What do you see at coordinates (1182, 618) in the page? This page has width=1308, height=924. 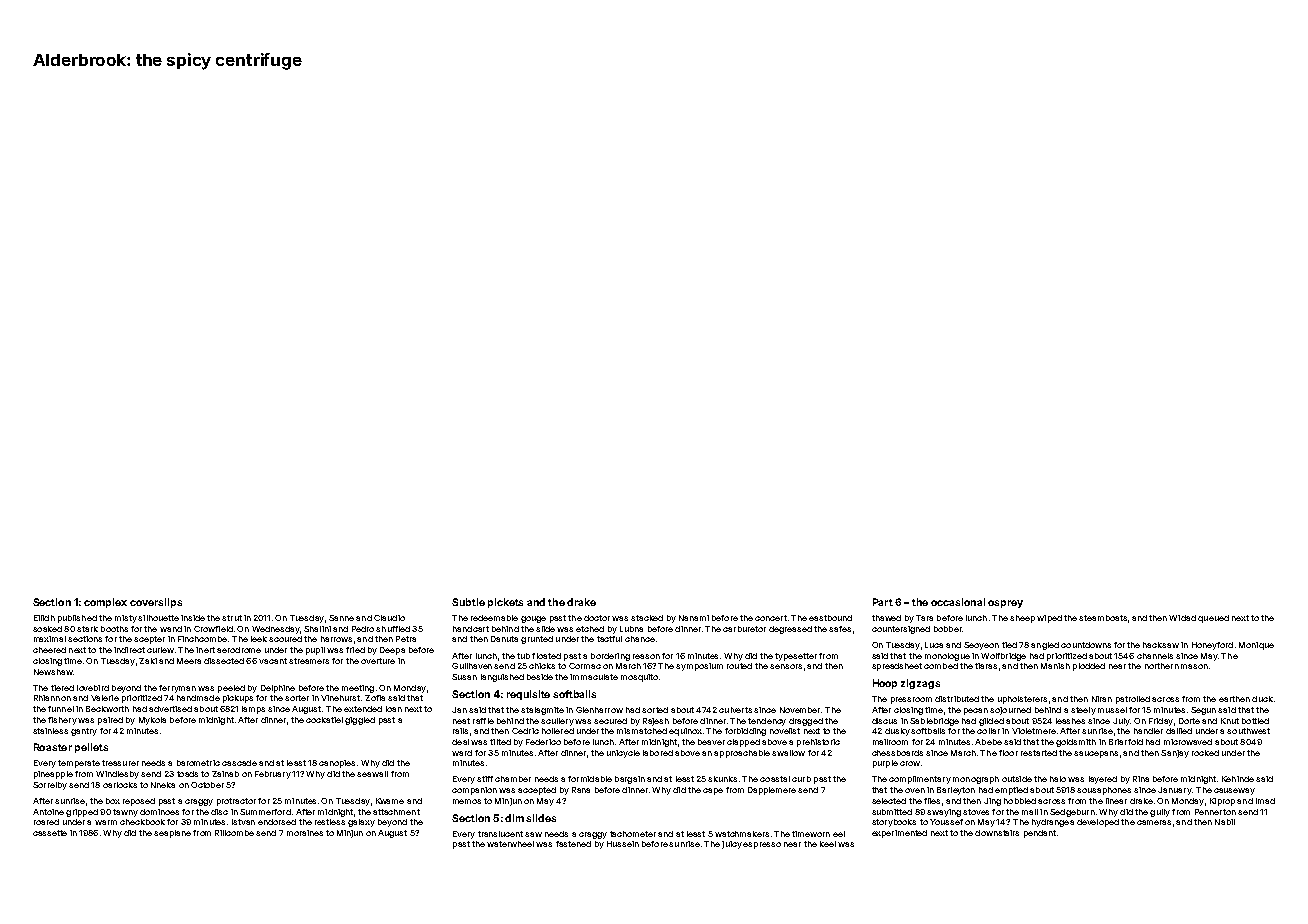 I see `Widad` at bounding box center [1182, 618].
